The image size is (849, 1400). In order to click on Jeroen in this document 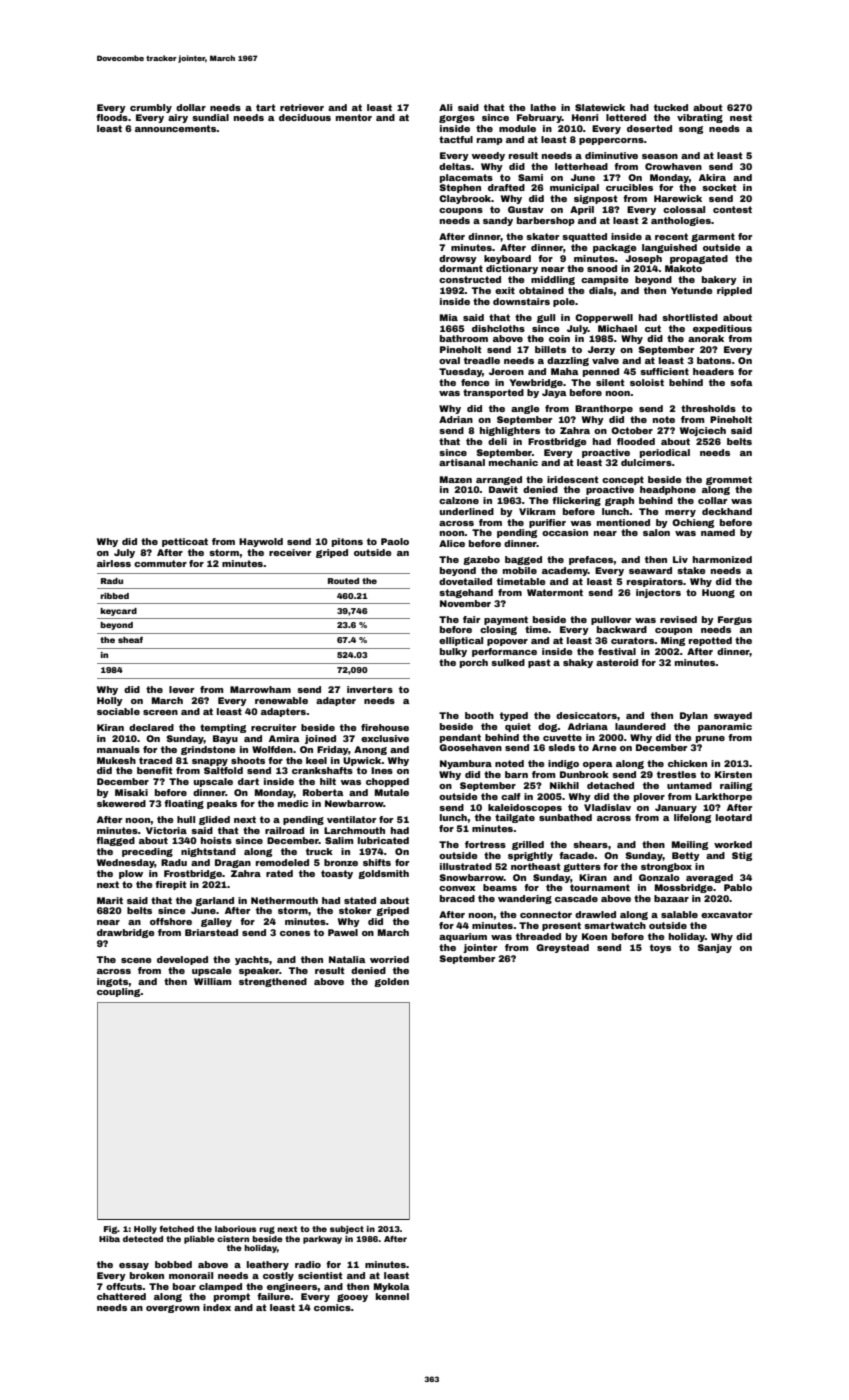, I will do `click(506, 371)`.
